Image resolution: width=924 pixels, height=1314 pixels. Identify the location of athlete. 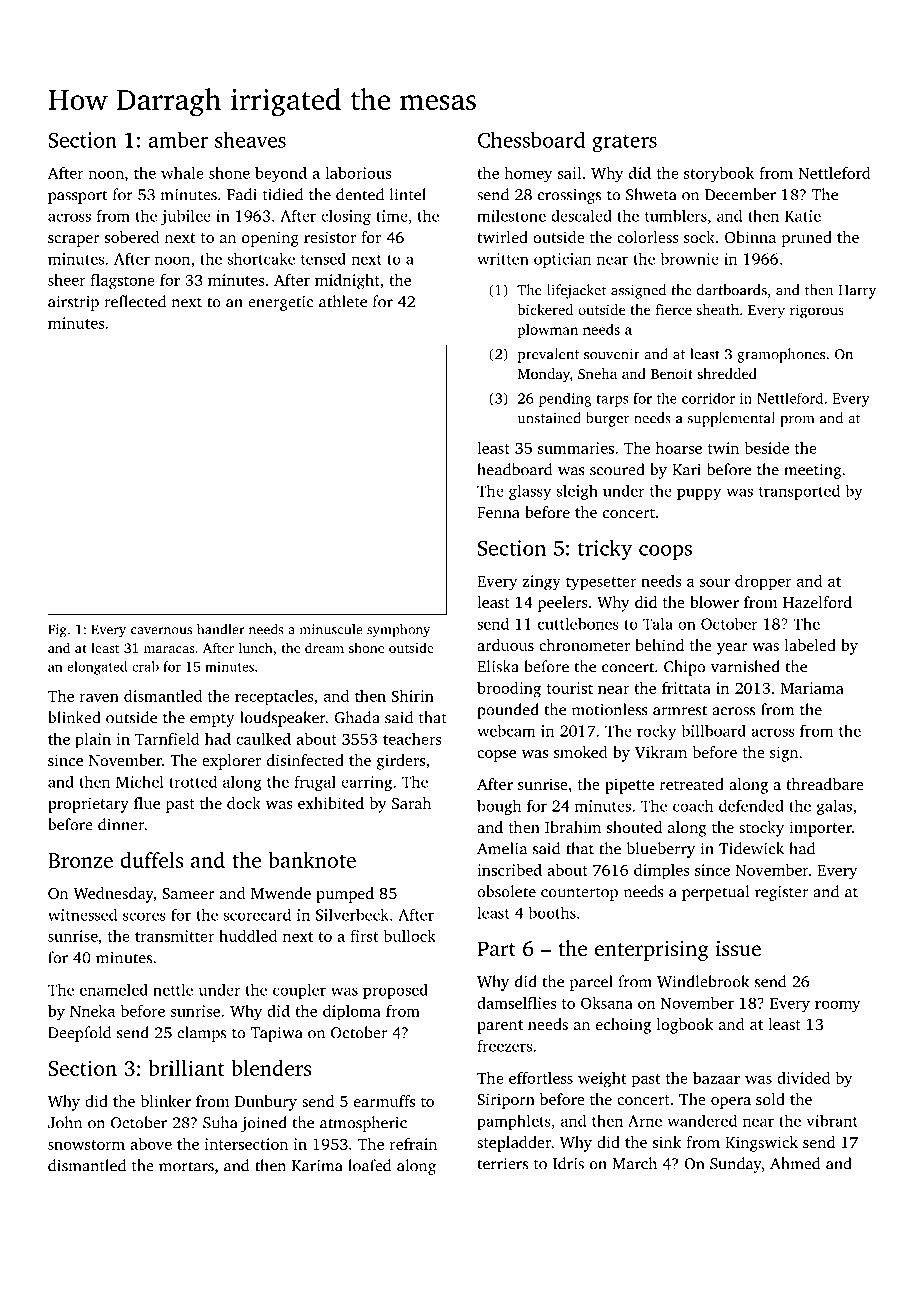
(343, 301).
